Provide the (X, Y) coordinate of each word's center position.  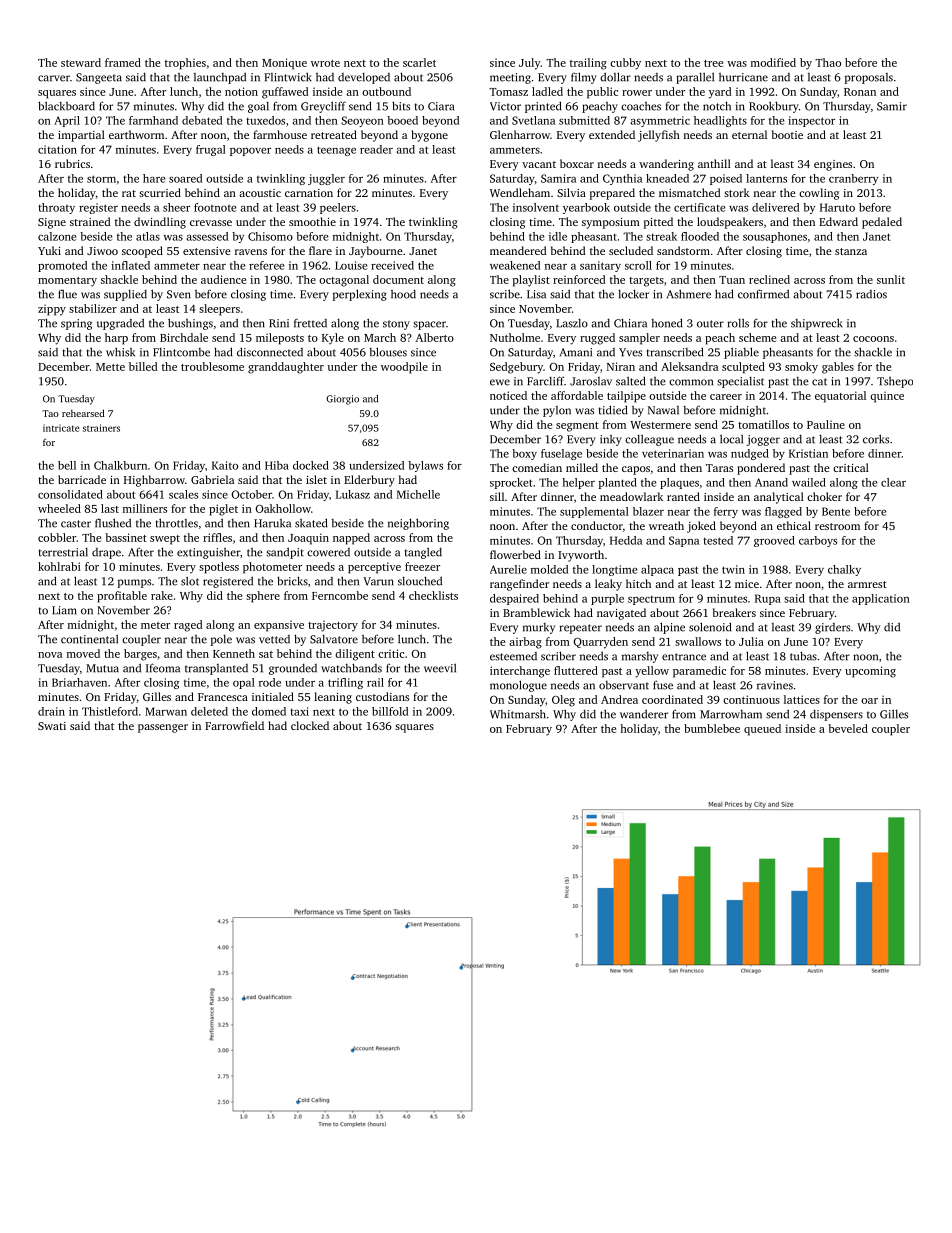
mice (747, 584)
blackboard (66, 106)
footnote (215, 207)
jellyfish (659, 136)
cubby (625, 64)
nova (50, 655)
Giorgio (342, 400)
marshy (640, 657)
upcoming (870, 672)
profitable (122, 597)
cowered (328, 552)
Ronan (860, 92)
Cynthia (622, 179)
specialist (740, 382)
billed (143, 366)
